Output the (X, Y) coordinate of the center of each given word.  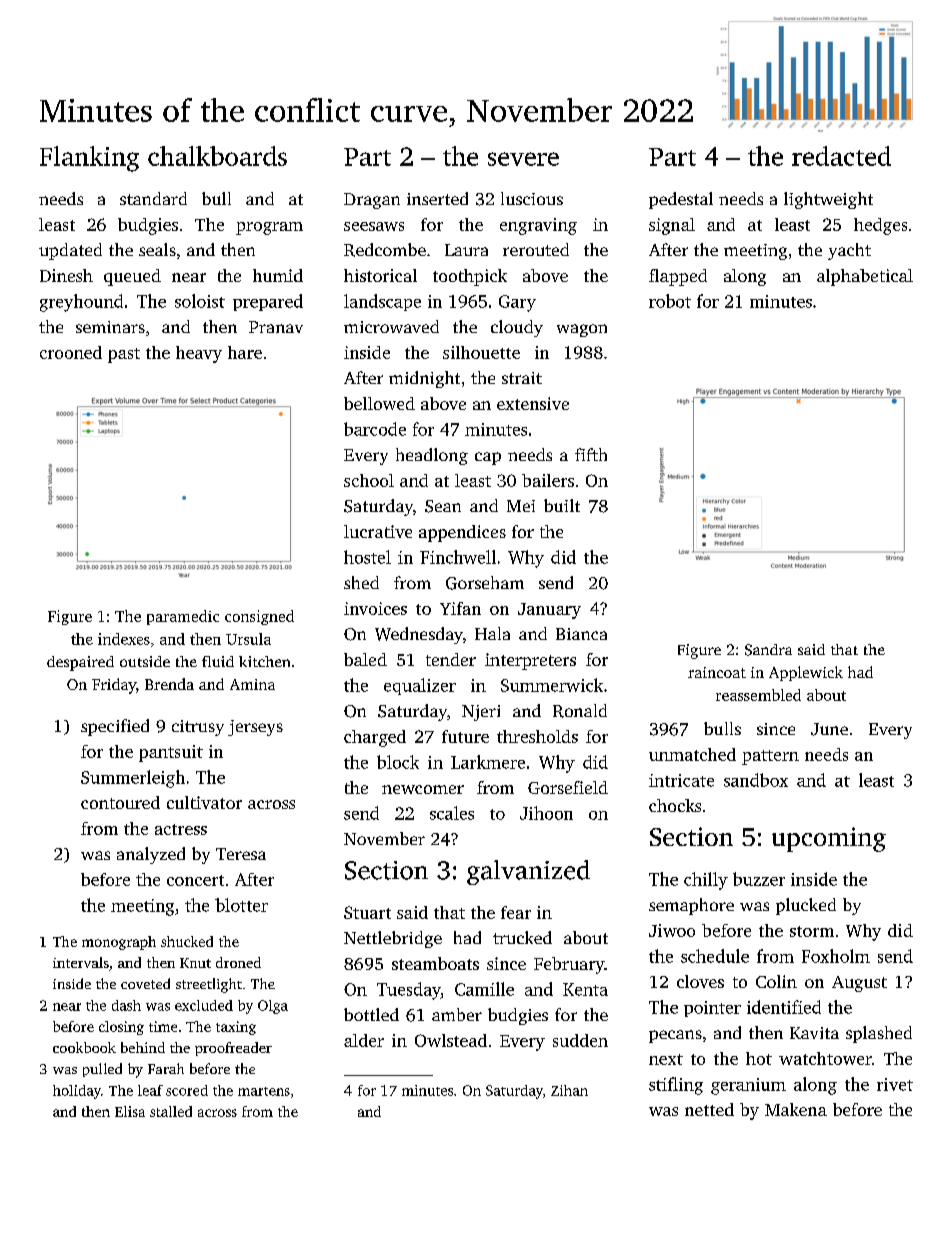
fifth (591, 454)
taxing (236, 1028)
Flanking (89, 159)
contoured (120, 802)
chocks (675, 805)
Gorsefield (568, 787)
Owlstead (451, 1040)
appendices (462, 533)
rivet (895, 1084)
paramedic (183, 617)
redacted (841, 156)
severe (523, 159)
